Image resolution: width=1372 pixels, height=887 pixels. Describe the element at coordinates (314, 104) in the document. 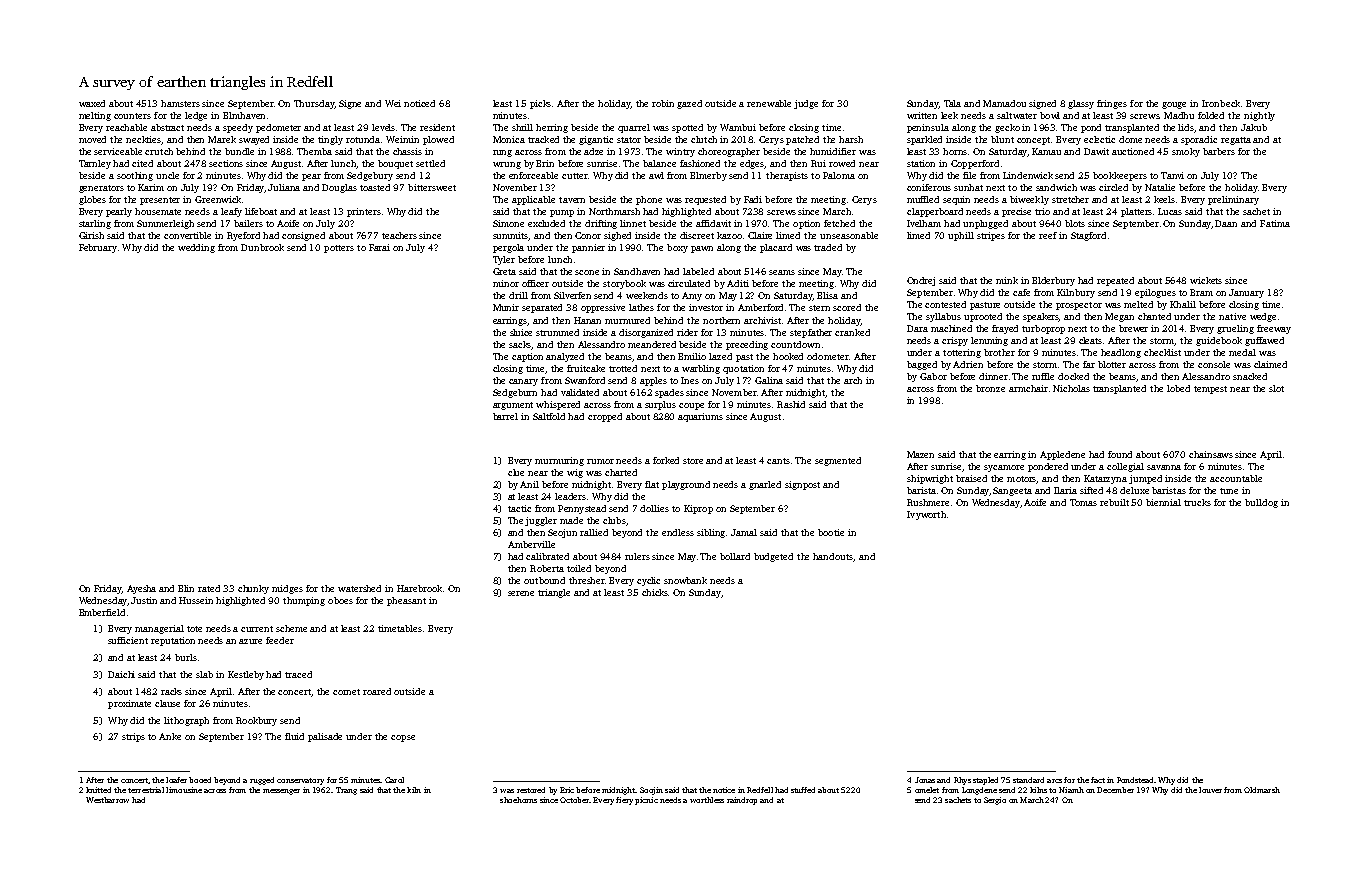

I see `Thursday` at that location.
